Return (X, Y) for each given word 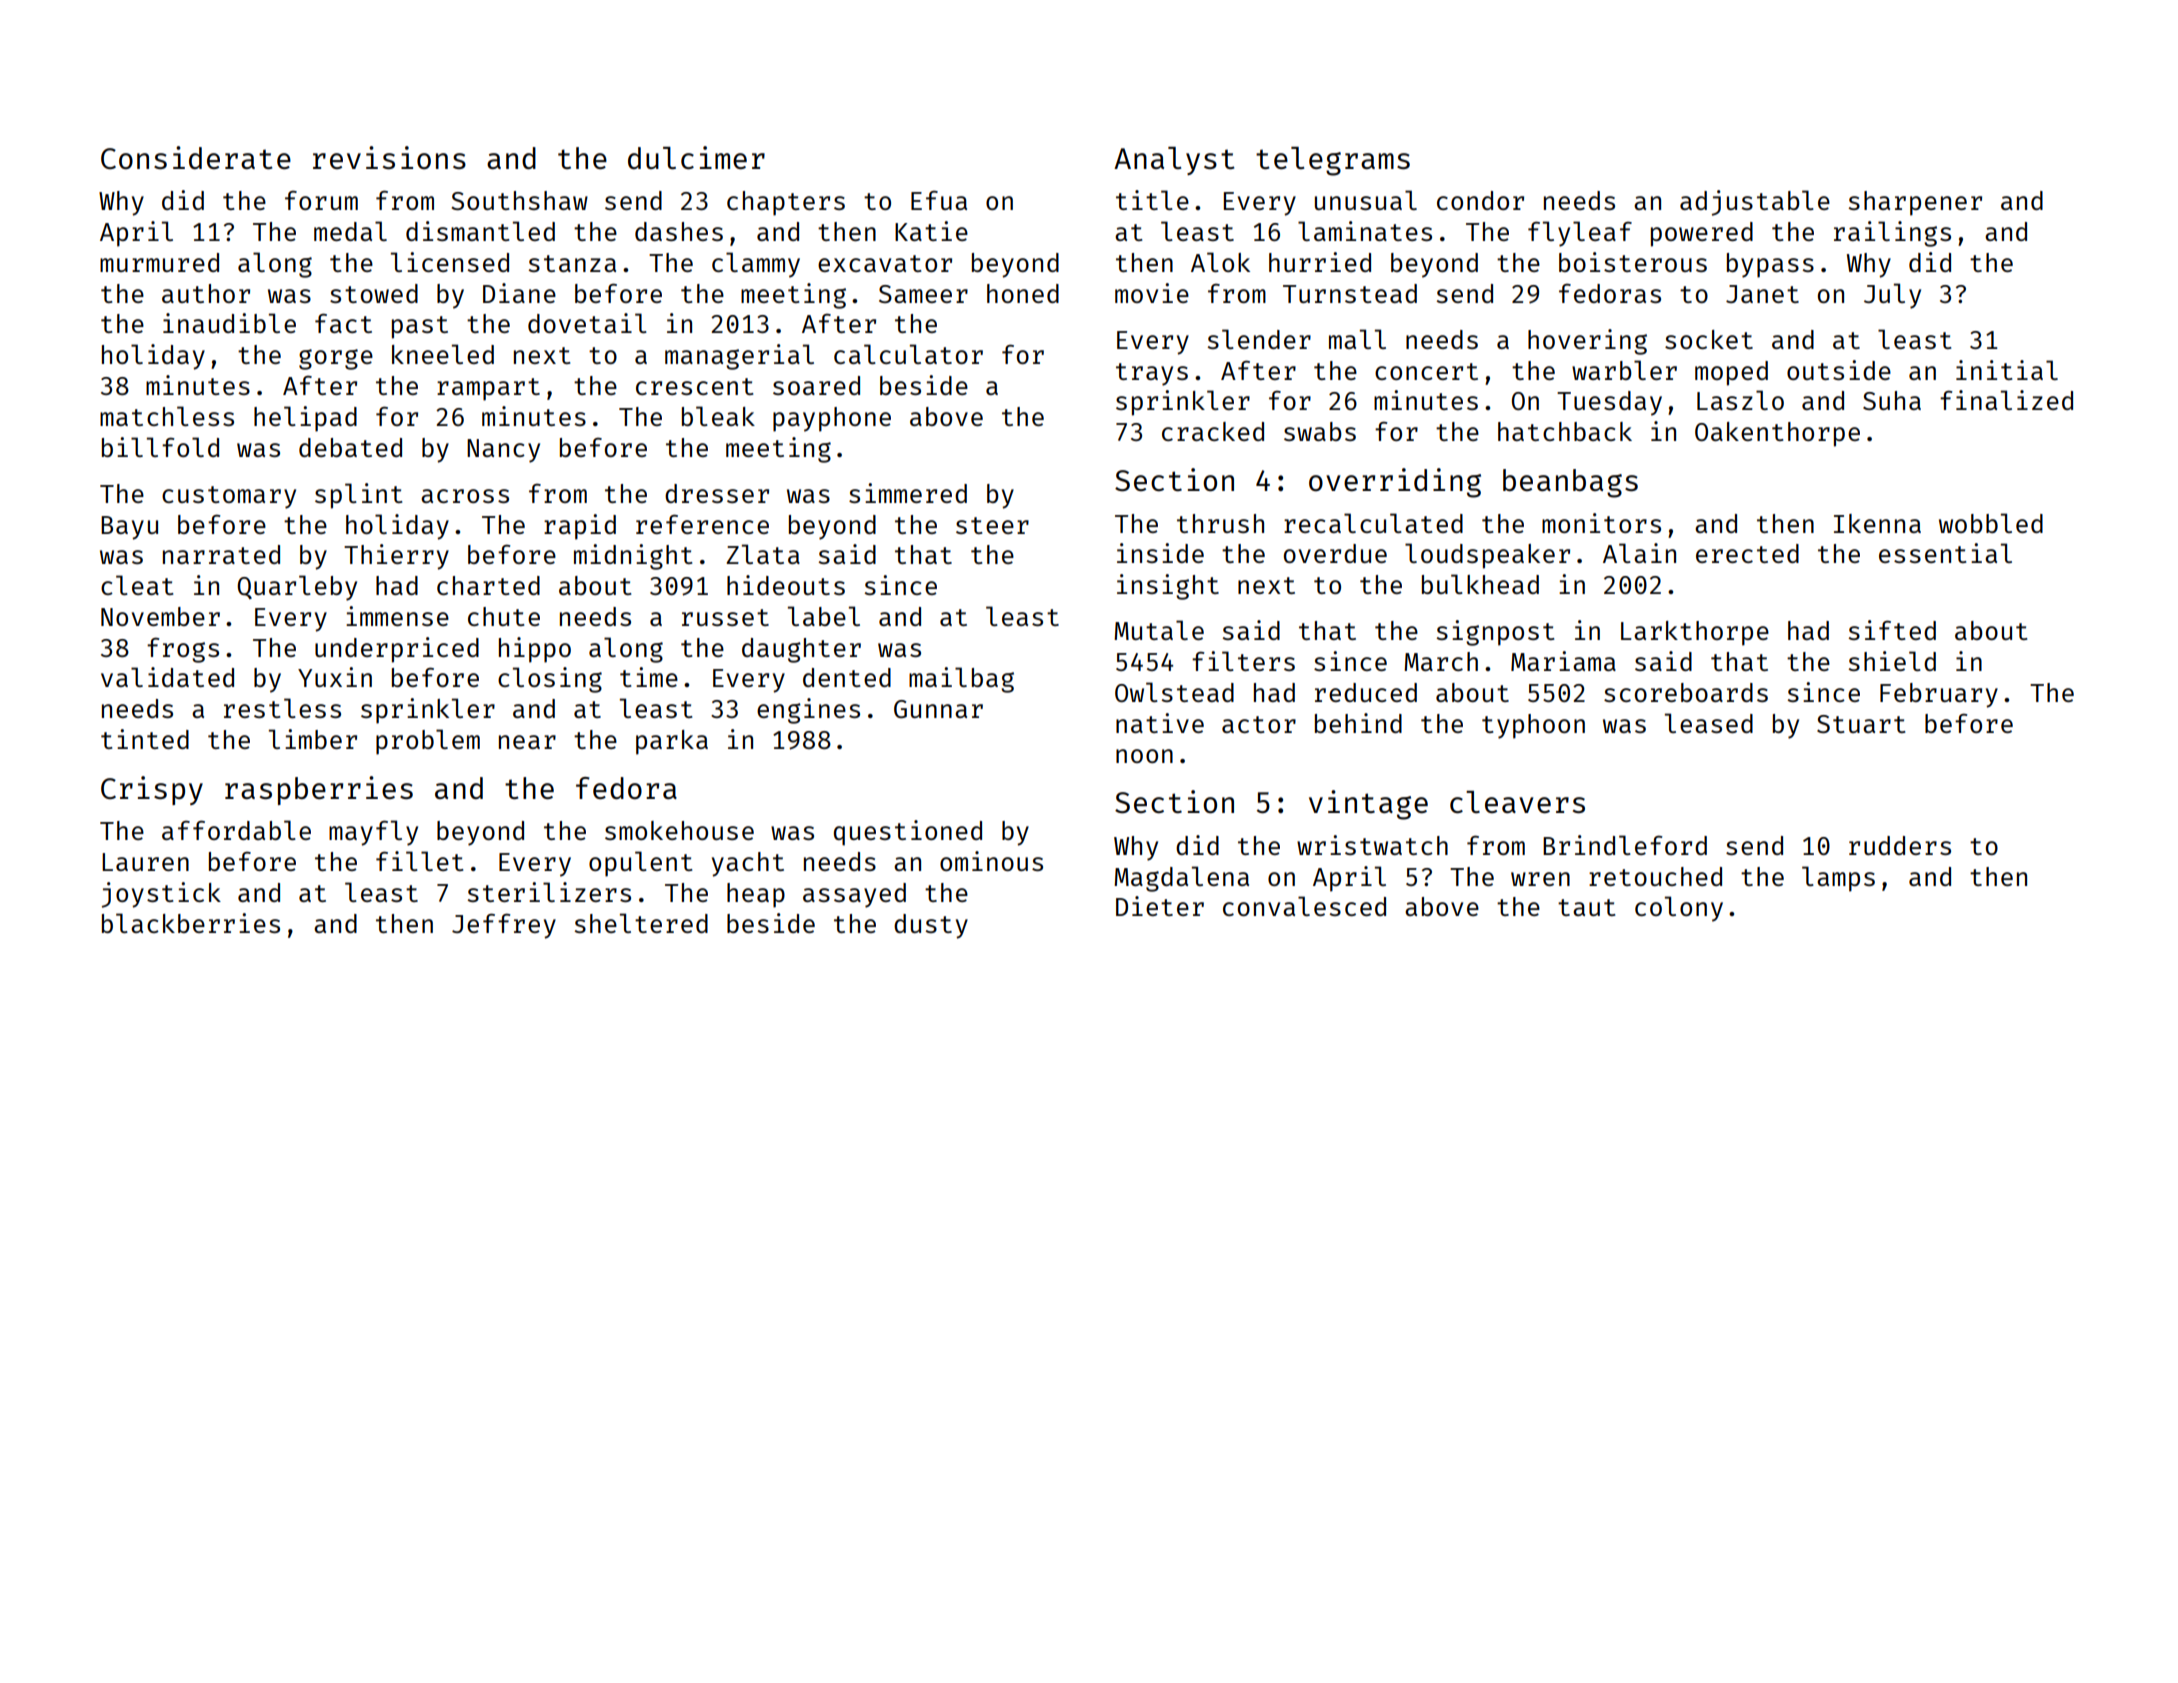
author (206, 293)
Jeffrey (504, 926)
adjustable (1755, 203)
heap (756, 895)
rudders (1900, 845)
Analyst (1174, 161)
